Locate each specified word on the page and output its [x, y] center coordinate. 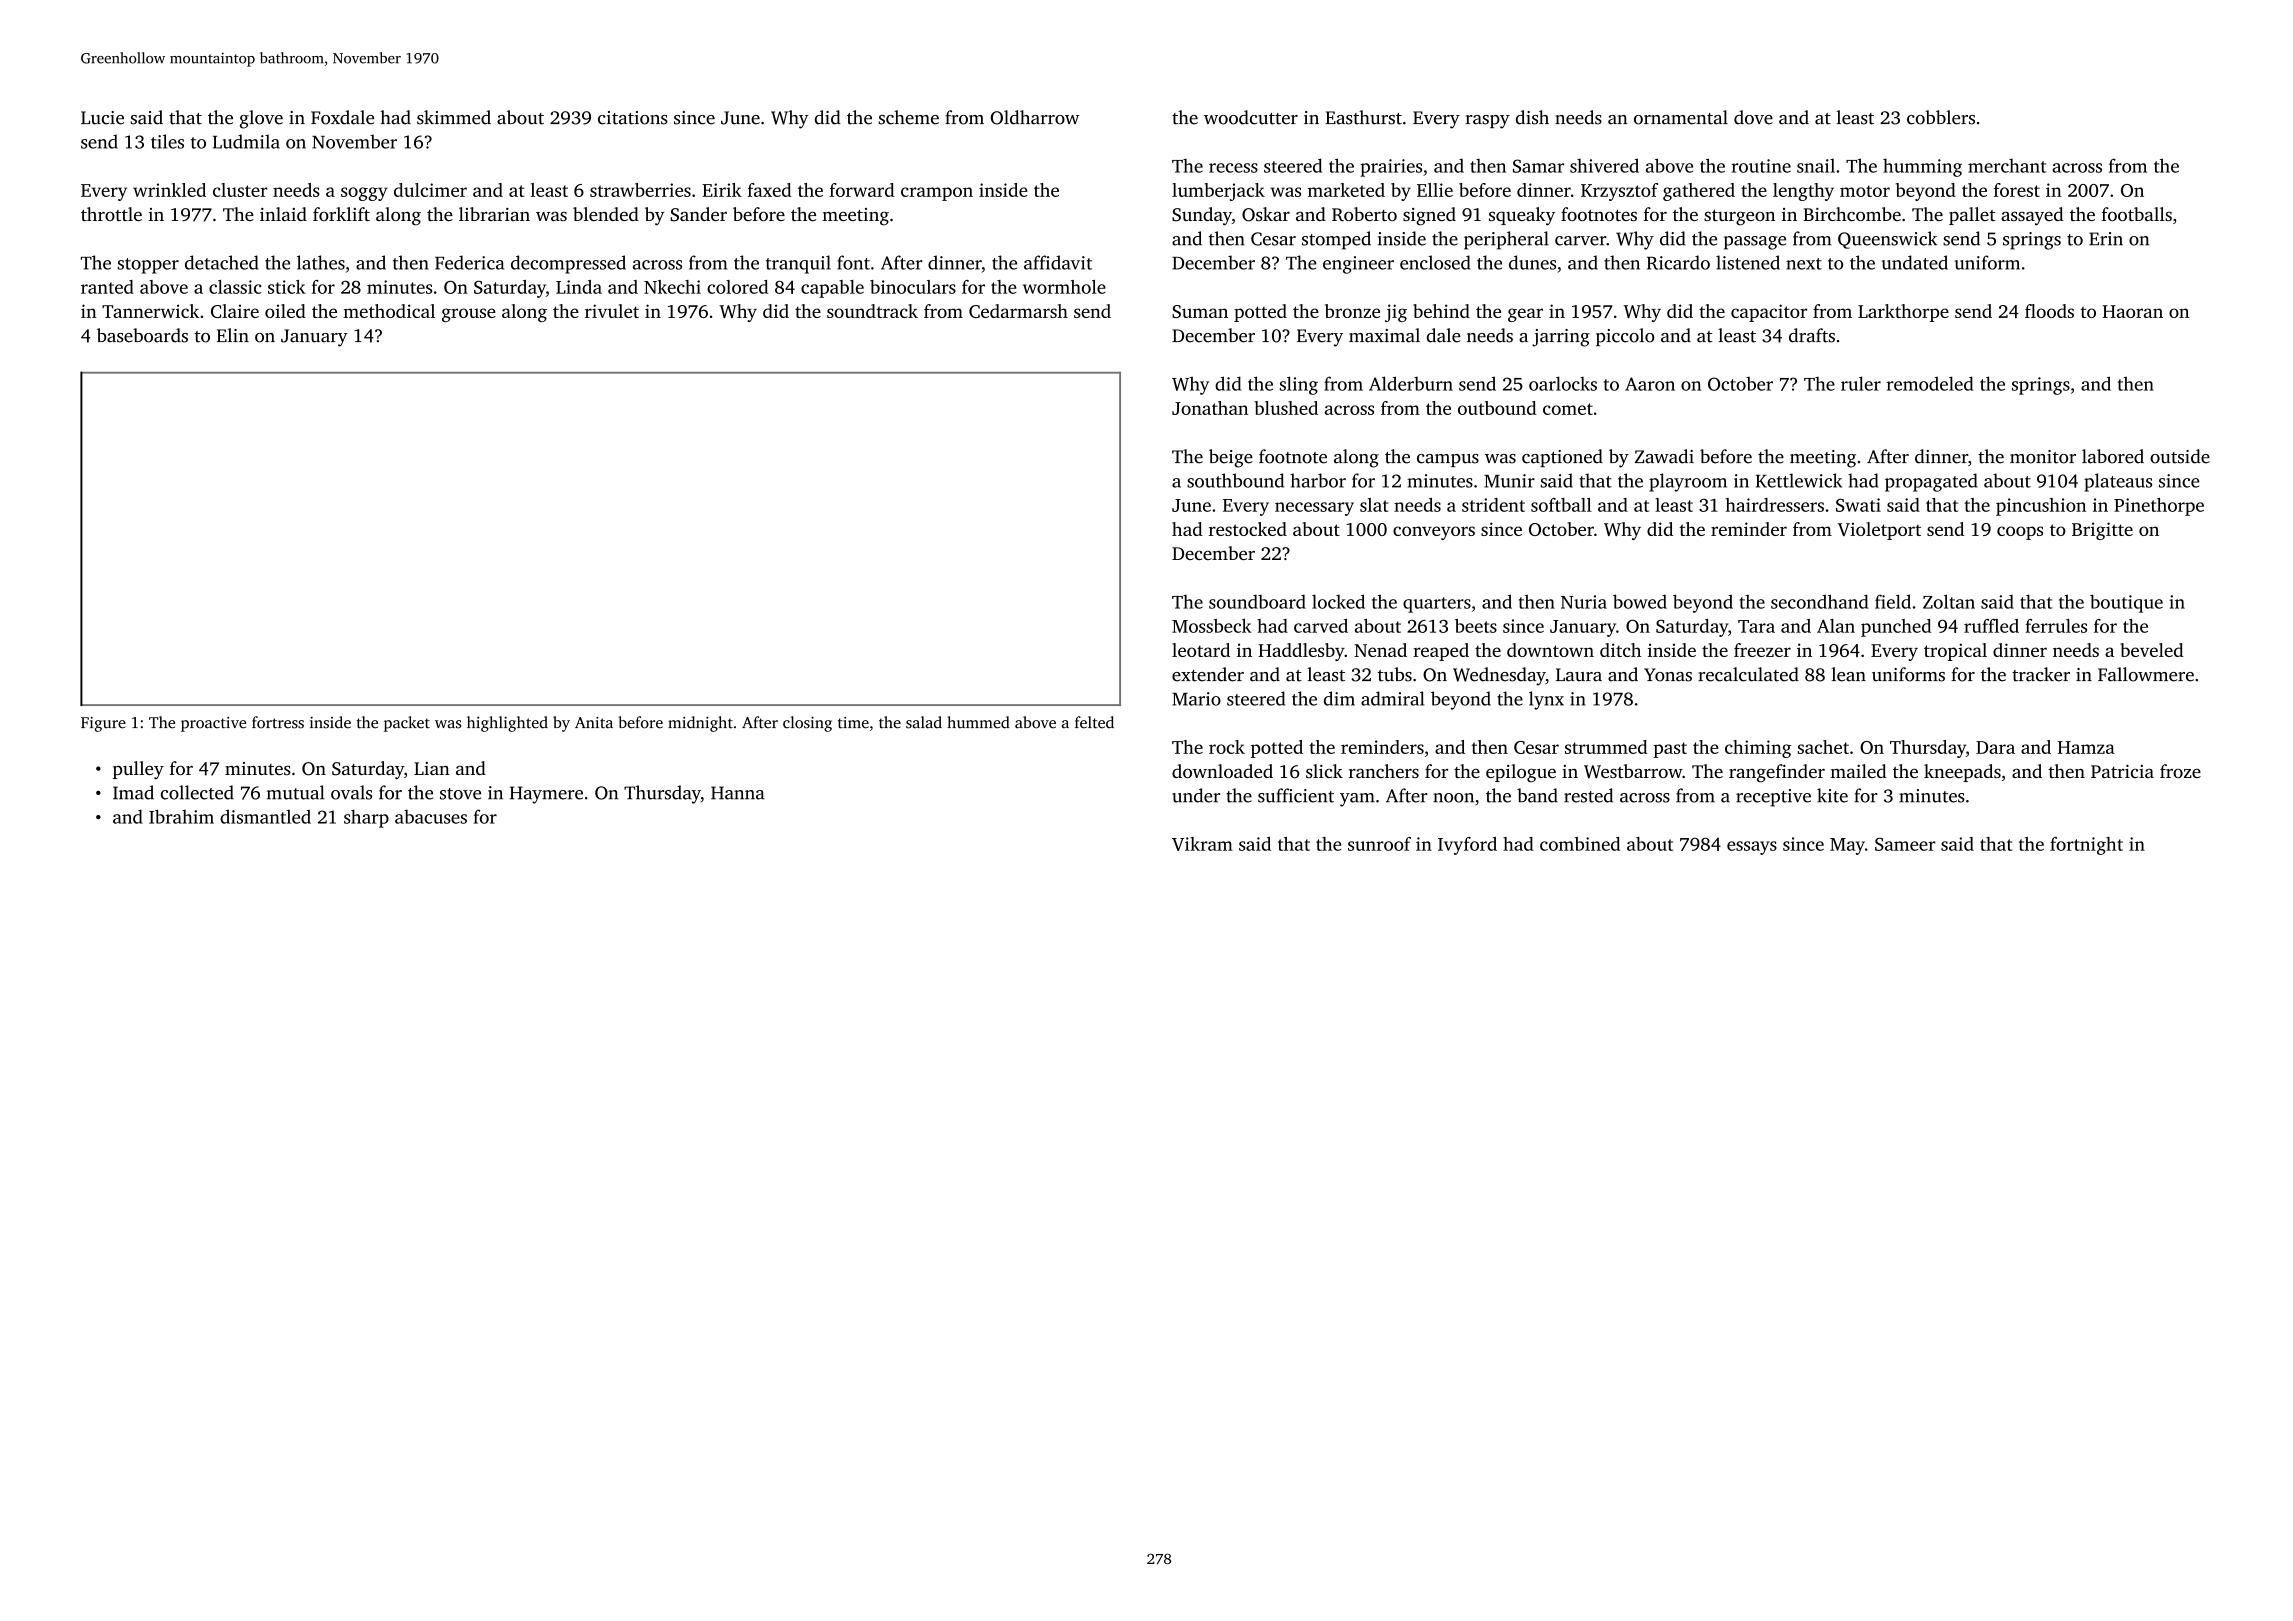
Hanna [737, 793]
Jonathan [1210, 408]
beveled [2152, 650]
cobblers [1941, 117]
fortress [278, 722]
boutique [2126, 603]
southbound [1235, 480]
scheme [909, 117]
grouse [469, 315]
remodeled [1929, 383]
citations [633, 118]
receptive [1773, 798]
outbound [1497, 408]
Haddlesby [1301, 652]
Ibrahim [181, 816]
